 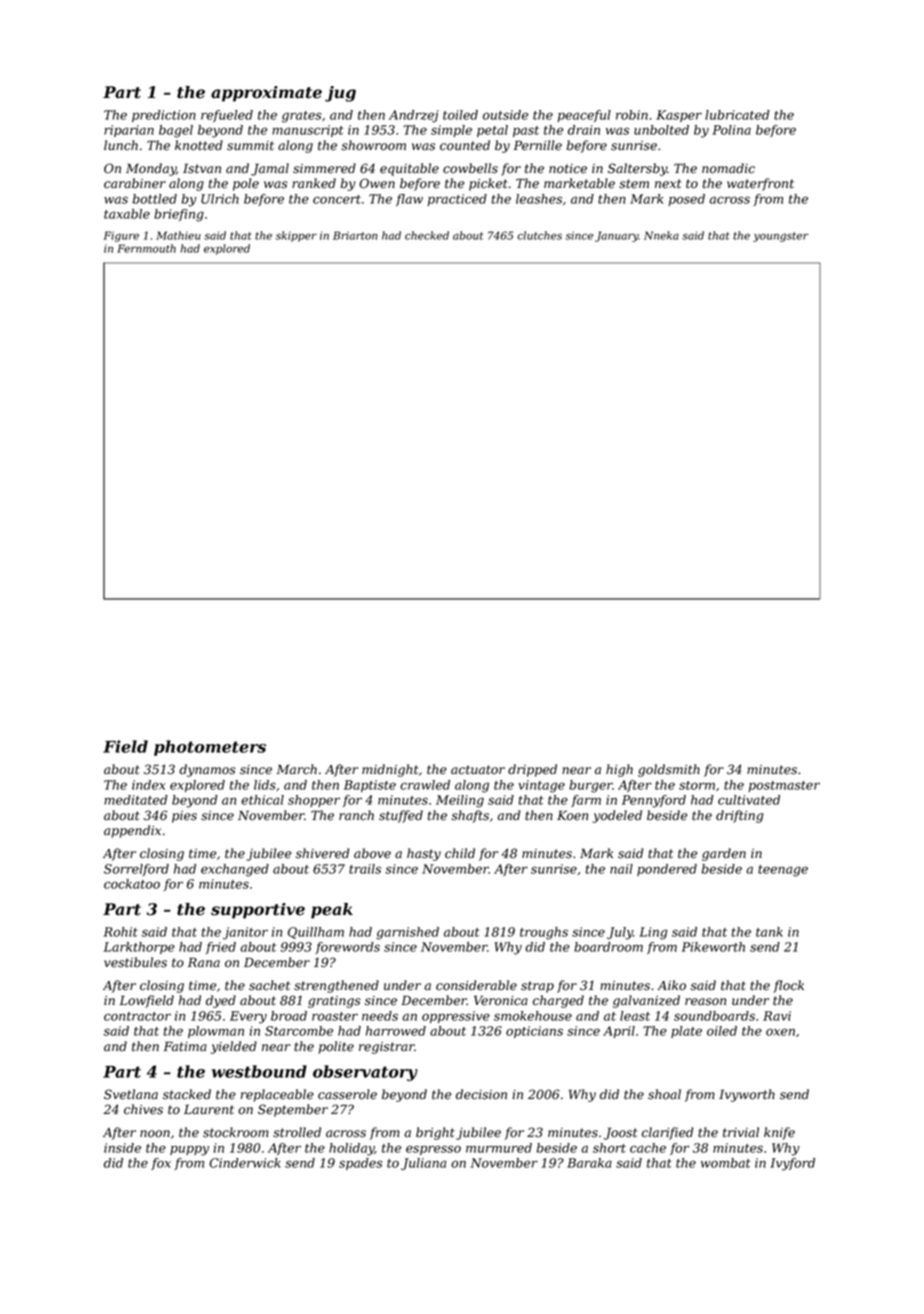 What do you see at coordinates (478, 770) in the document?
I see `actuator` at bounding box center [478, 770].
